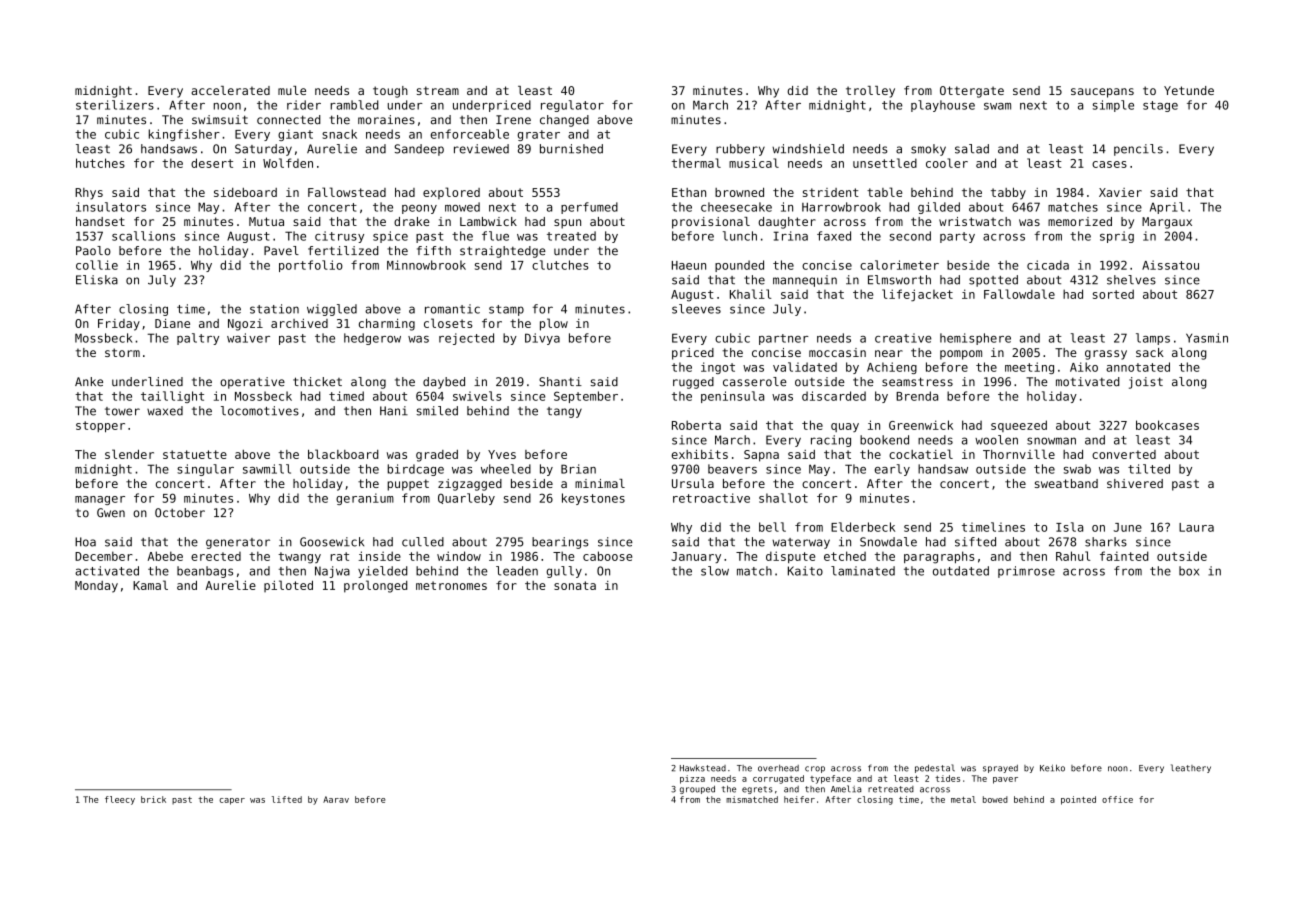 This screenshot has width=1308, height=924. I want to click on box, so click(1189, 571).
